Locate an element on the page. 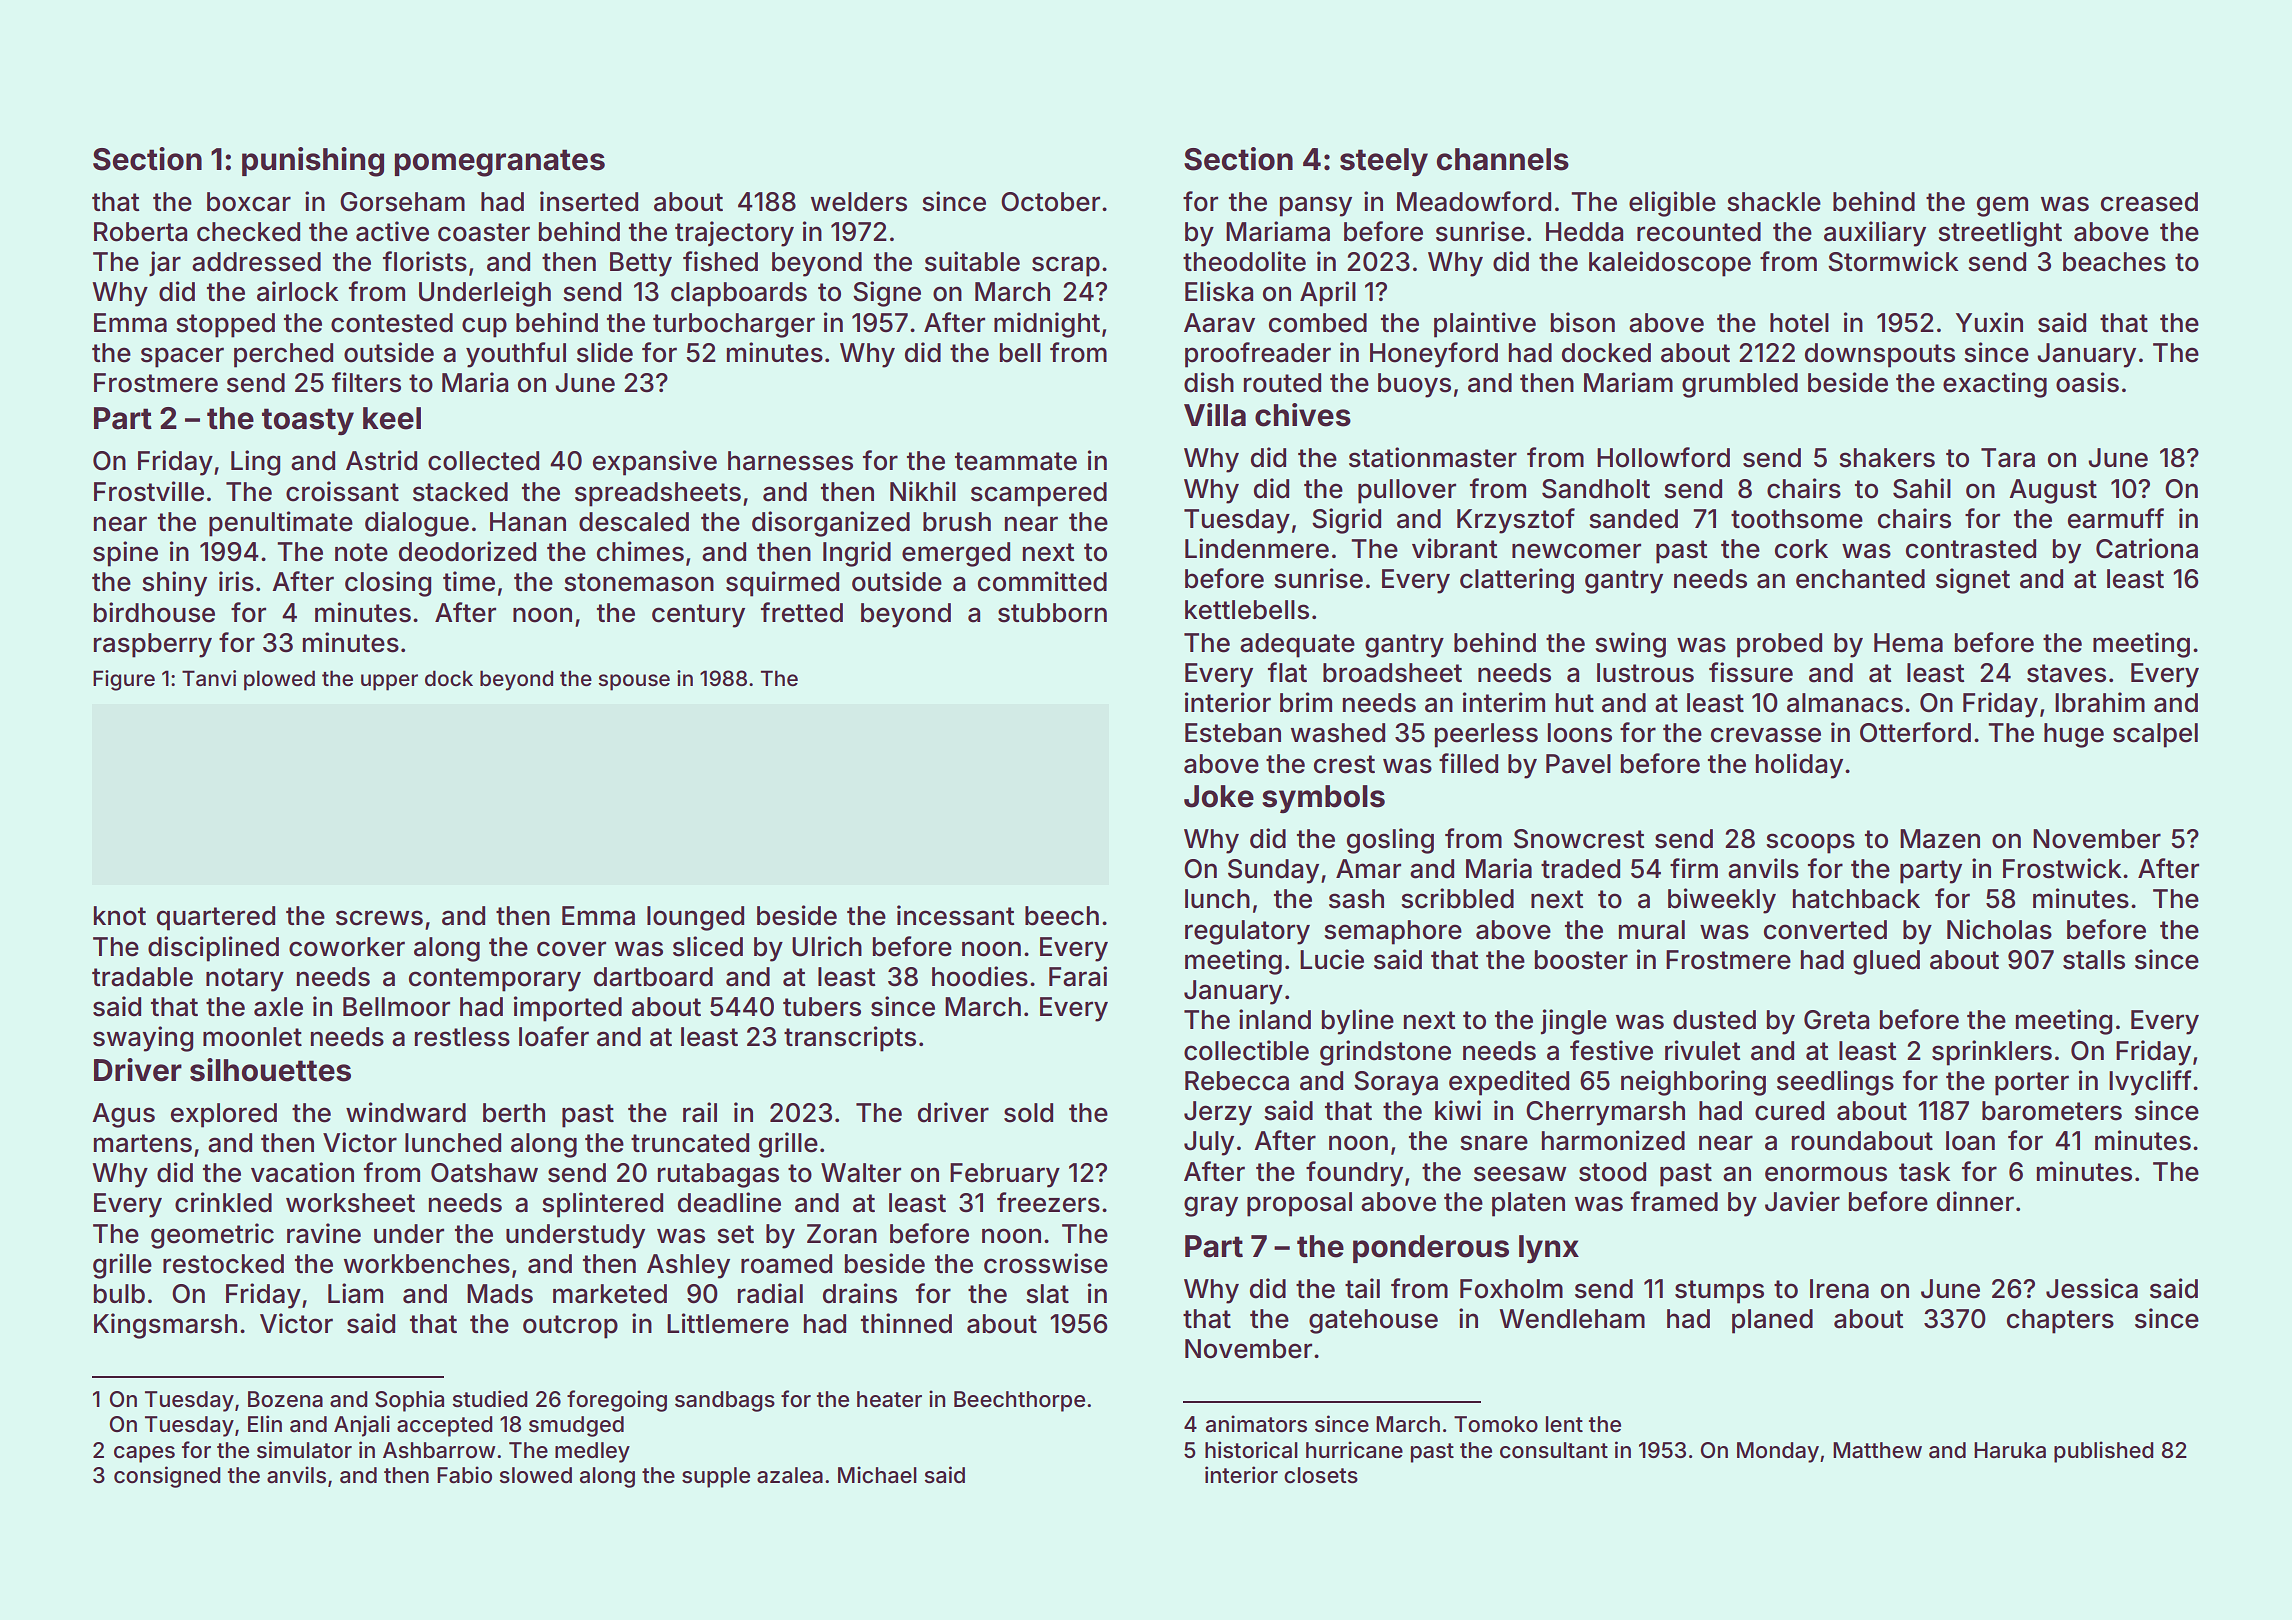 The image size is (2292, 1620). closets is located at coordinates (1321, 1475).
